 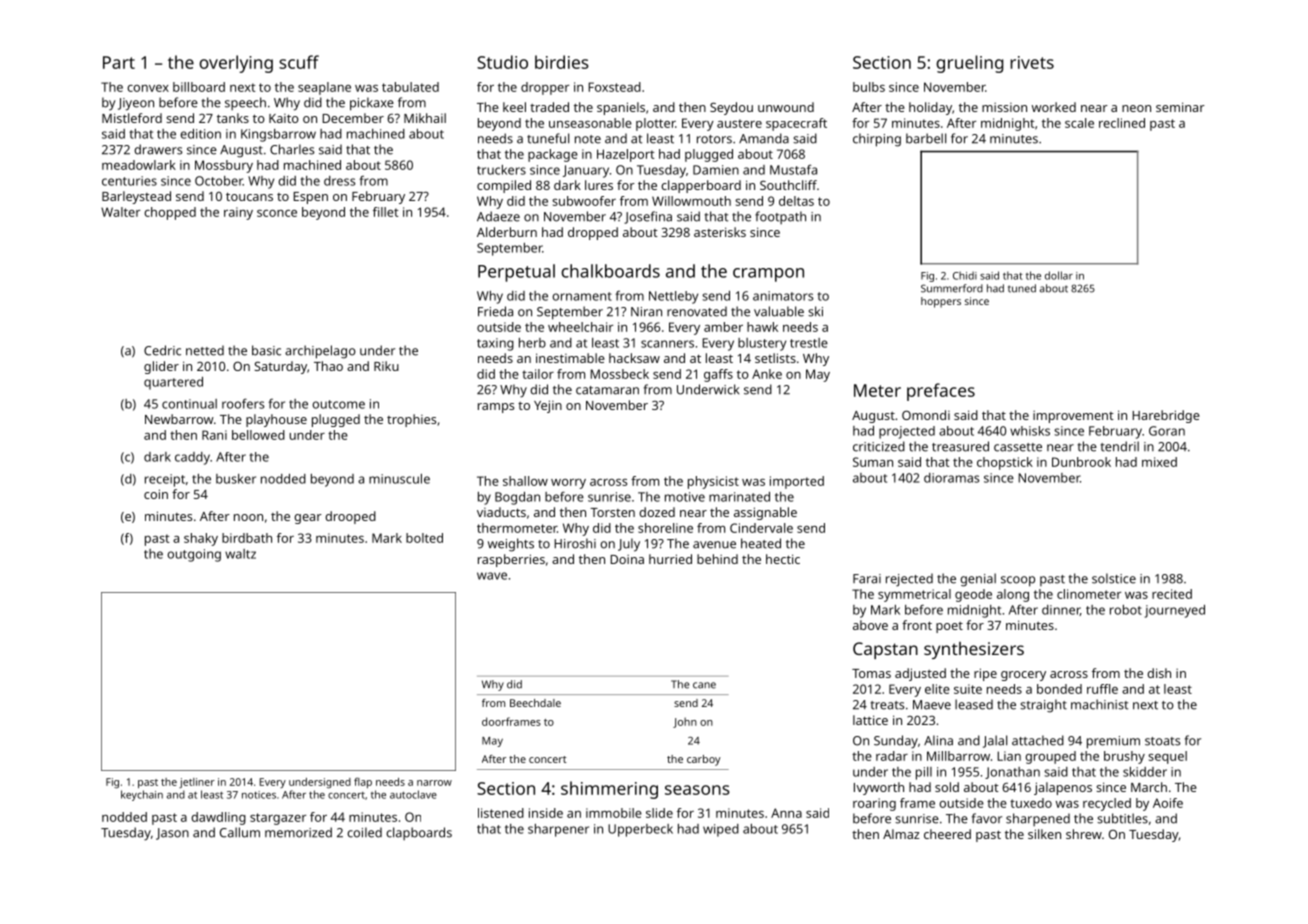 I want to click on scuff, so click(x=299, y=62).
